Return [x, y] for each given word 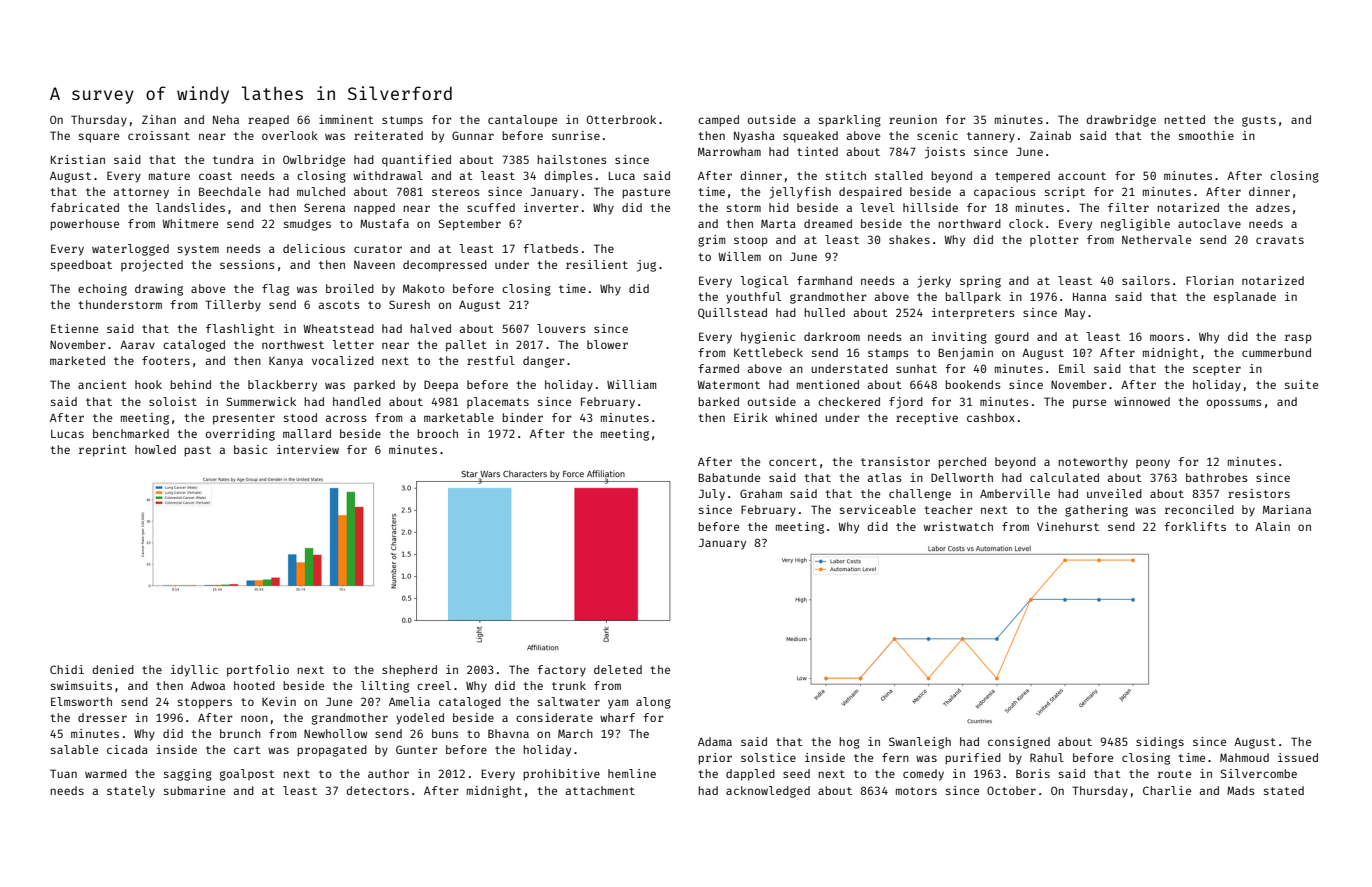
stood [300, 417]
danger [544, 362]
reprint [103, 451]
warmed [106, 773]
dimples [568, 177]
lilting [385, 687]
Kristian [78, 159]
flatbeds [551, 248]
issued [1298, 757]
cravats [1280, 240]
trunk [569, 685]
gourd [1012, 338]
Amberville [1015, 493]
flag [275, 290]
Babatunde [729, 477]
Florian [1210, 280]
